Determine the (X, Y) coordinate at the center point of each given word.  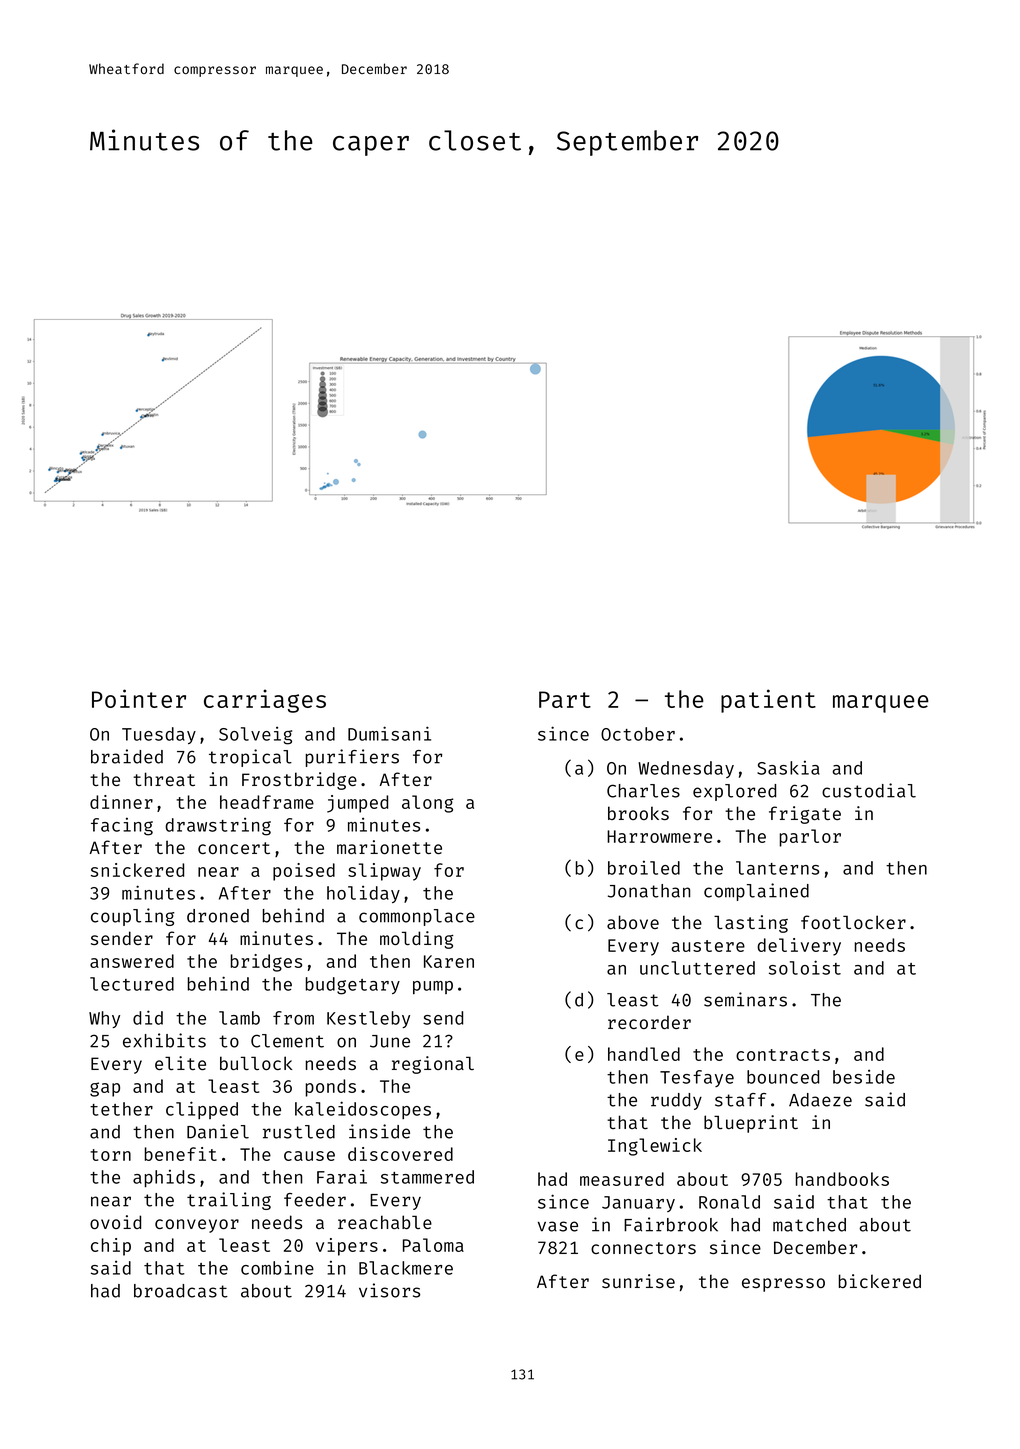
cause (309, 1156)
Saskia (788, 768)
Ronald (729, 1202)
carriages (265, 701)
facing (122, 827)
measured (622, 1179)
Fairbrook (671, 1224)
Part (565, 699)
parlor (810, 838)
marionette (389, 847)
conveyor (197, 1226)
